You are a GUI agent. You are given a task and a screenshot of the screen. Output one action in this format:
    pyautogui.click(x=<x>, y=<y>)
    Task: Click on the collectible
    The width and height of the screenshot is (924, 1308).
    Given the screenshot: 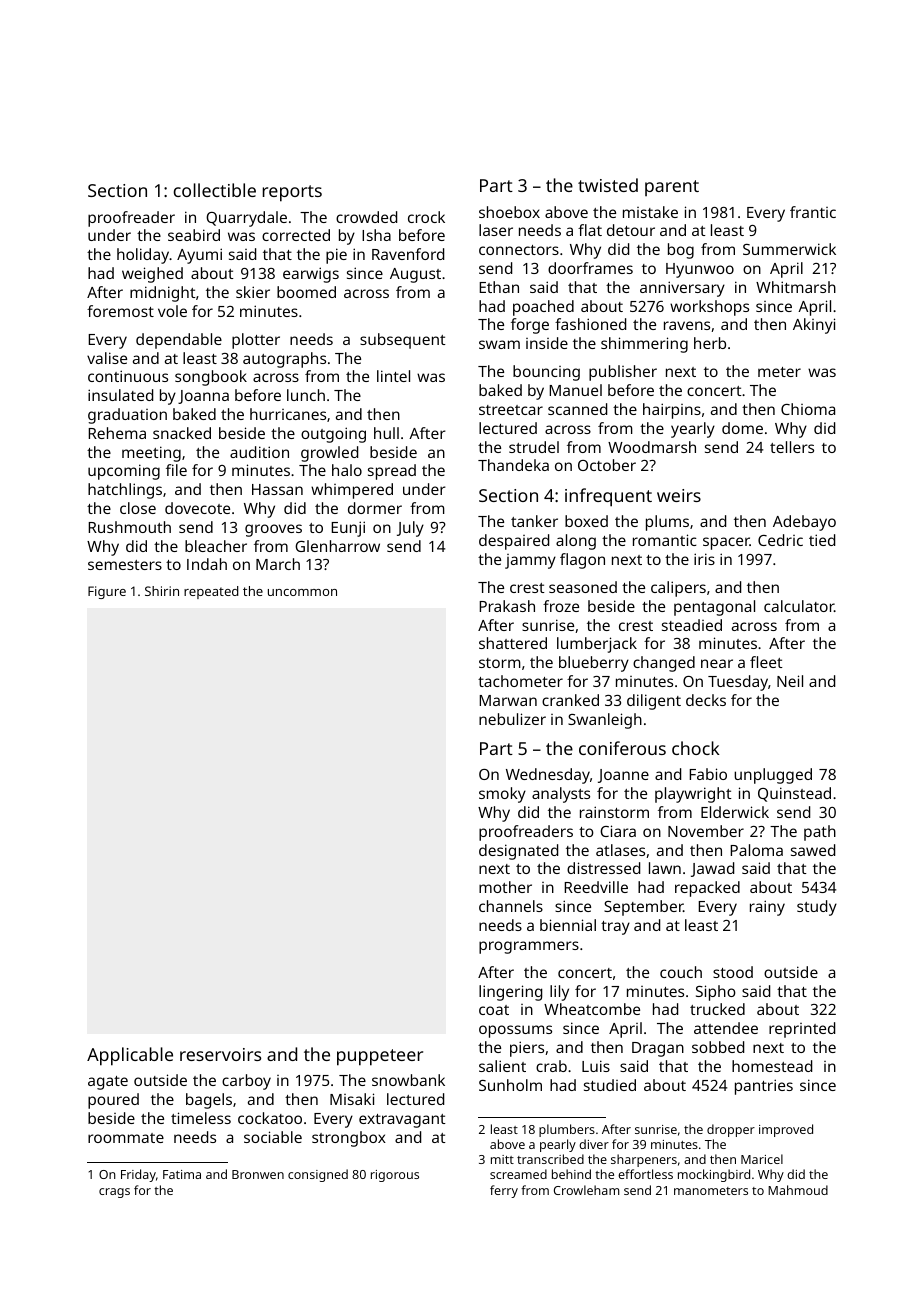 What is the action you would take?
    pyautogui.click(x=214, y=190)
